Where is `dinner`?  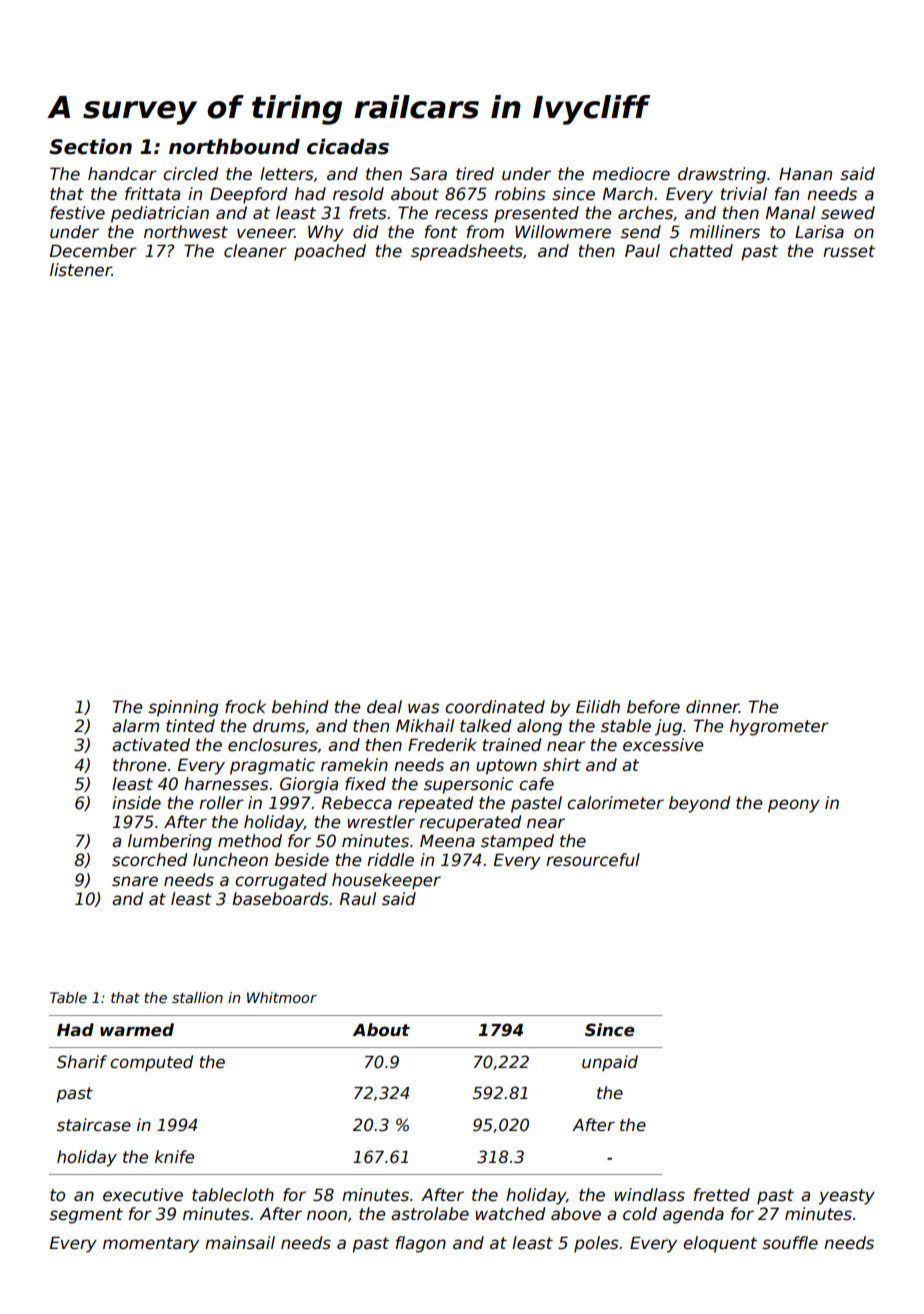 dinner is located at coordinates (712, 707).
